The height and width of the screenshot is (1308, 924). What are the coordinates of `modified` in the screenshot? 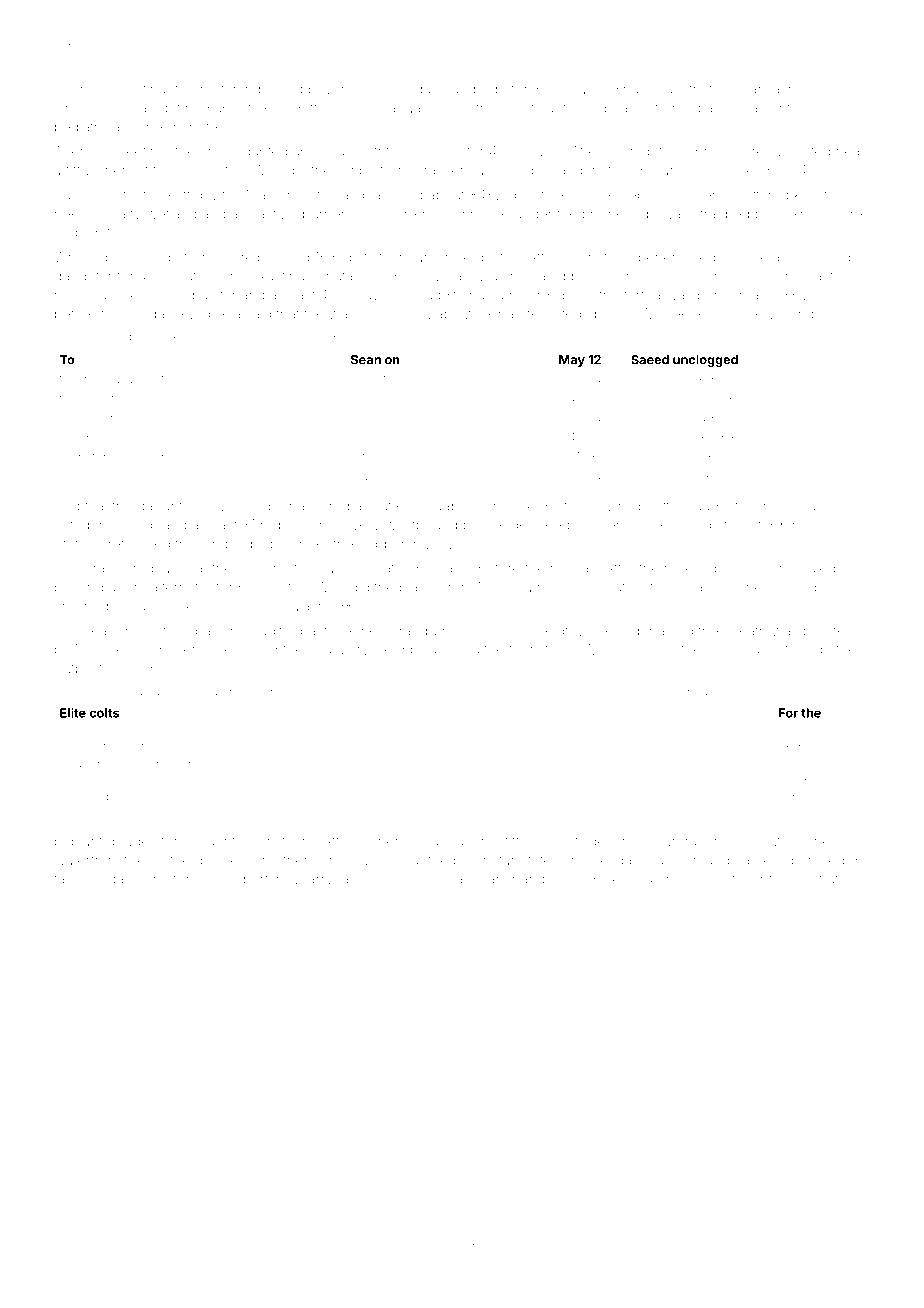 It's located at (84, 796).
